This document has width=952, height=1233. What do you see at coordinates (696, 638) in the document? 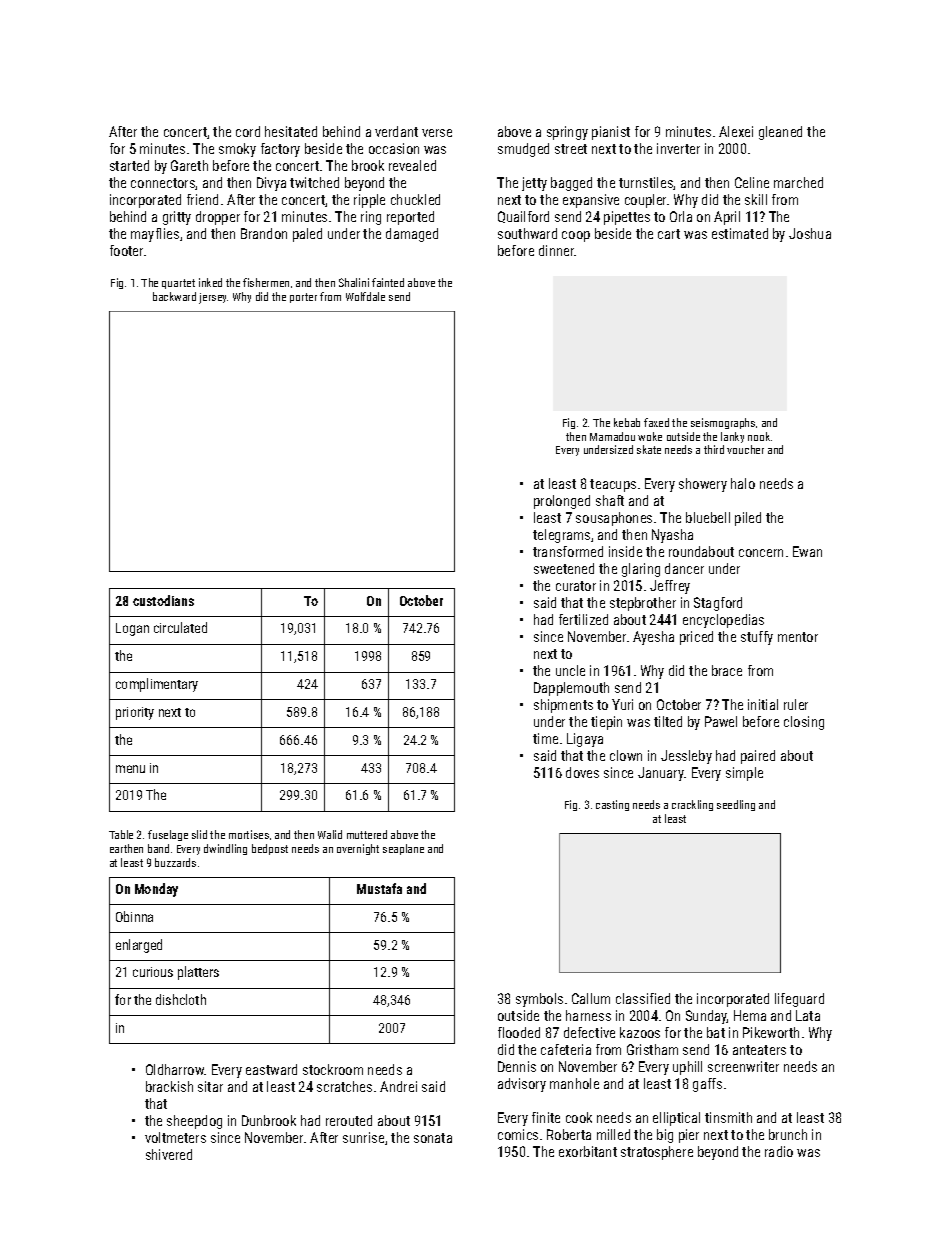
I see `priced` at bounding box center [696, 638].
